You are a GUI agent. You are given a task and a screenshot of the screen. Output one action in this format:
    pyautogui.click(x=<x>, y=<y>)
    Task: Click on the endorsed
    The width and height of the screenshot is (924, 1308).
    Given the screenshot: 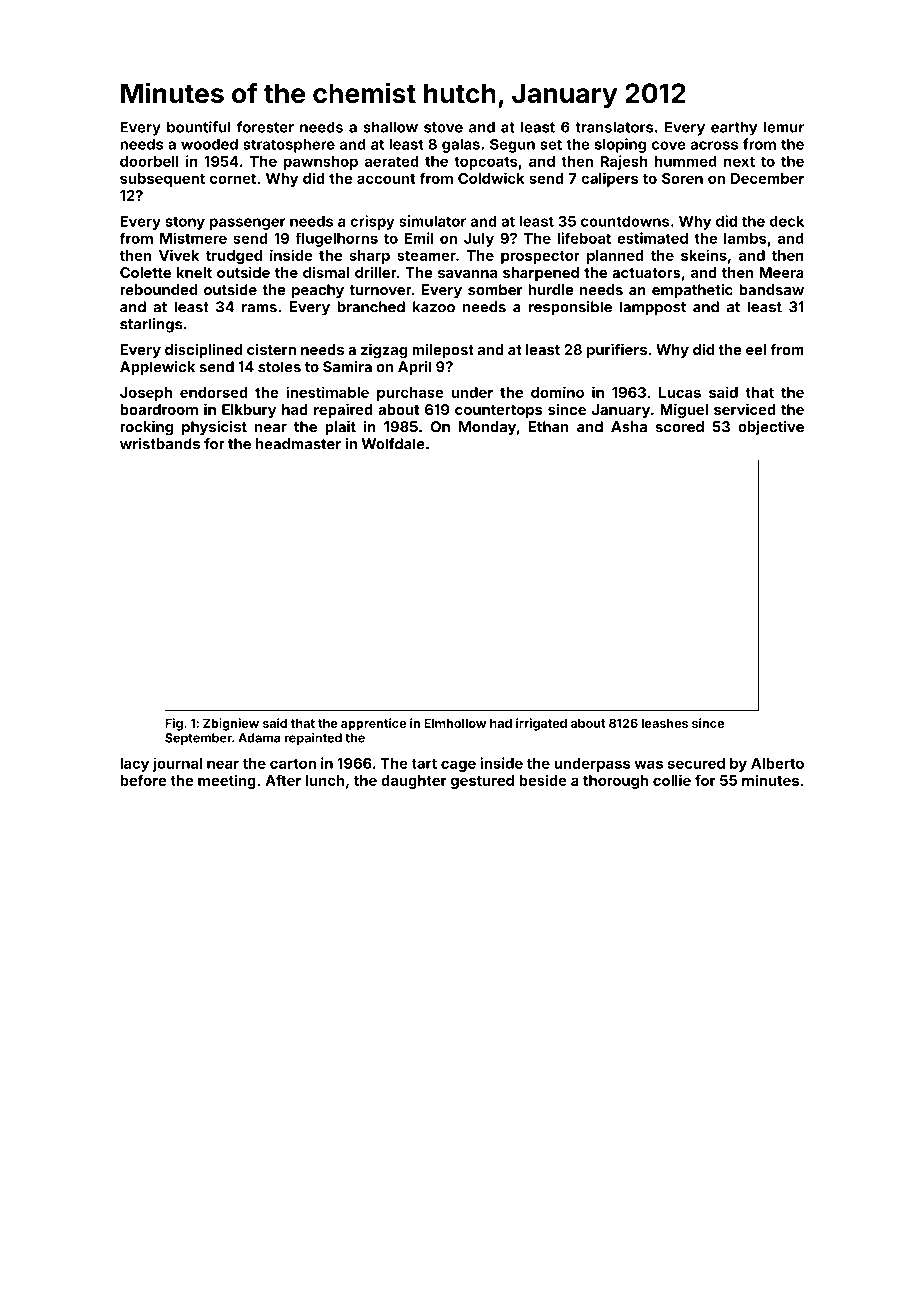 What is the action you would take?
    pyautogui.click(x=214, y=392)
